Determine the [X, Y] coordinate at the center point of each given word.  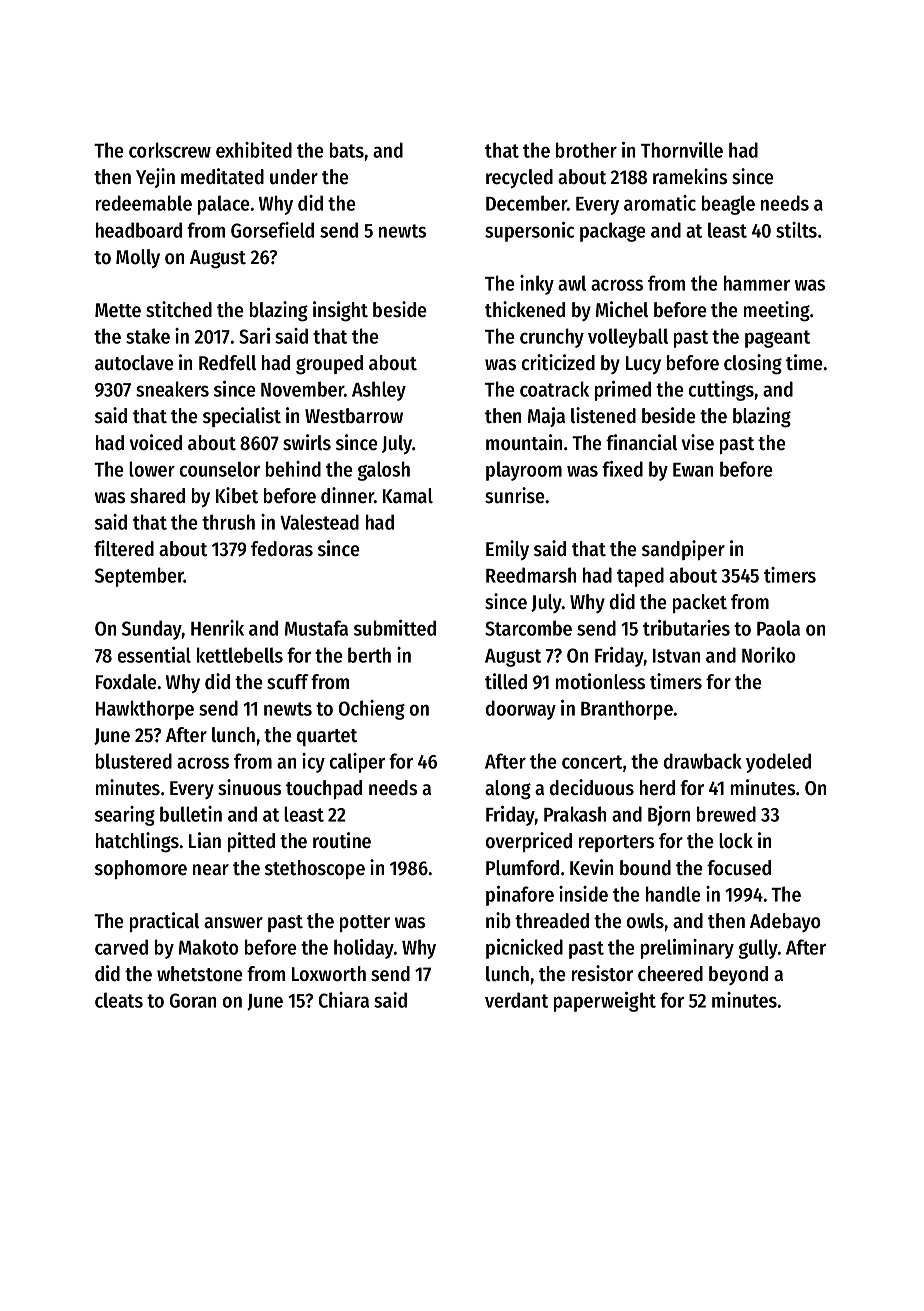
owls [645, 921]
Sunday [152, 630]
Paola [778, 628]
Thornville [682, 150]
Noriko [769, 655]
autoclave [134, 363]
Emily [507, 550]
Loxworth [329, 974]
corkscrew [170, 150]
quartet [327, 737]
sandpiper [683, 550]
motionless [600, 681]
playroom [524, 471]
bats [347, 150]
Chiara [344, 1000]
